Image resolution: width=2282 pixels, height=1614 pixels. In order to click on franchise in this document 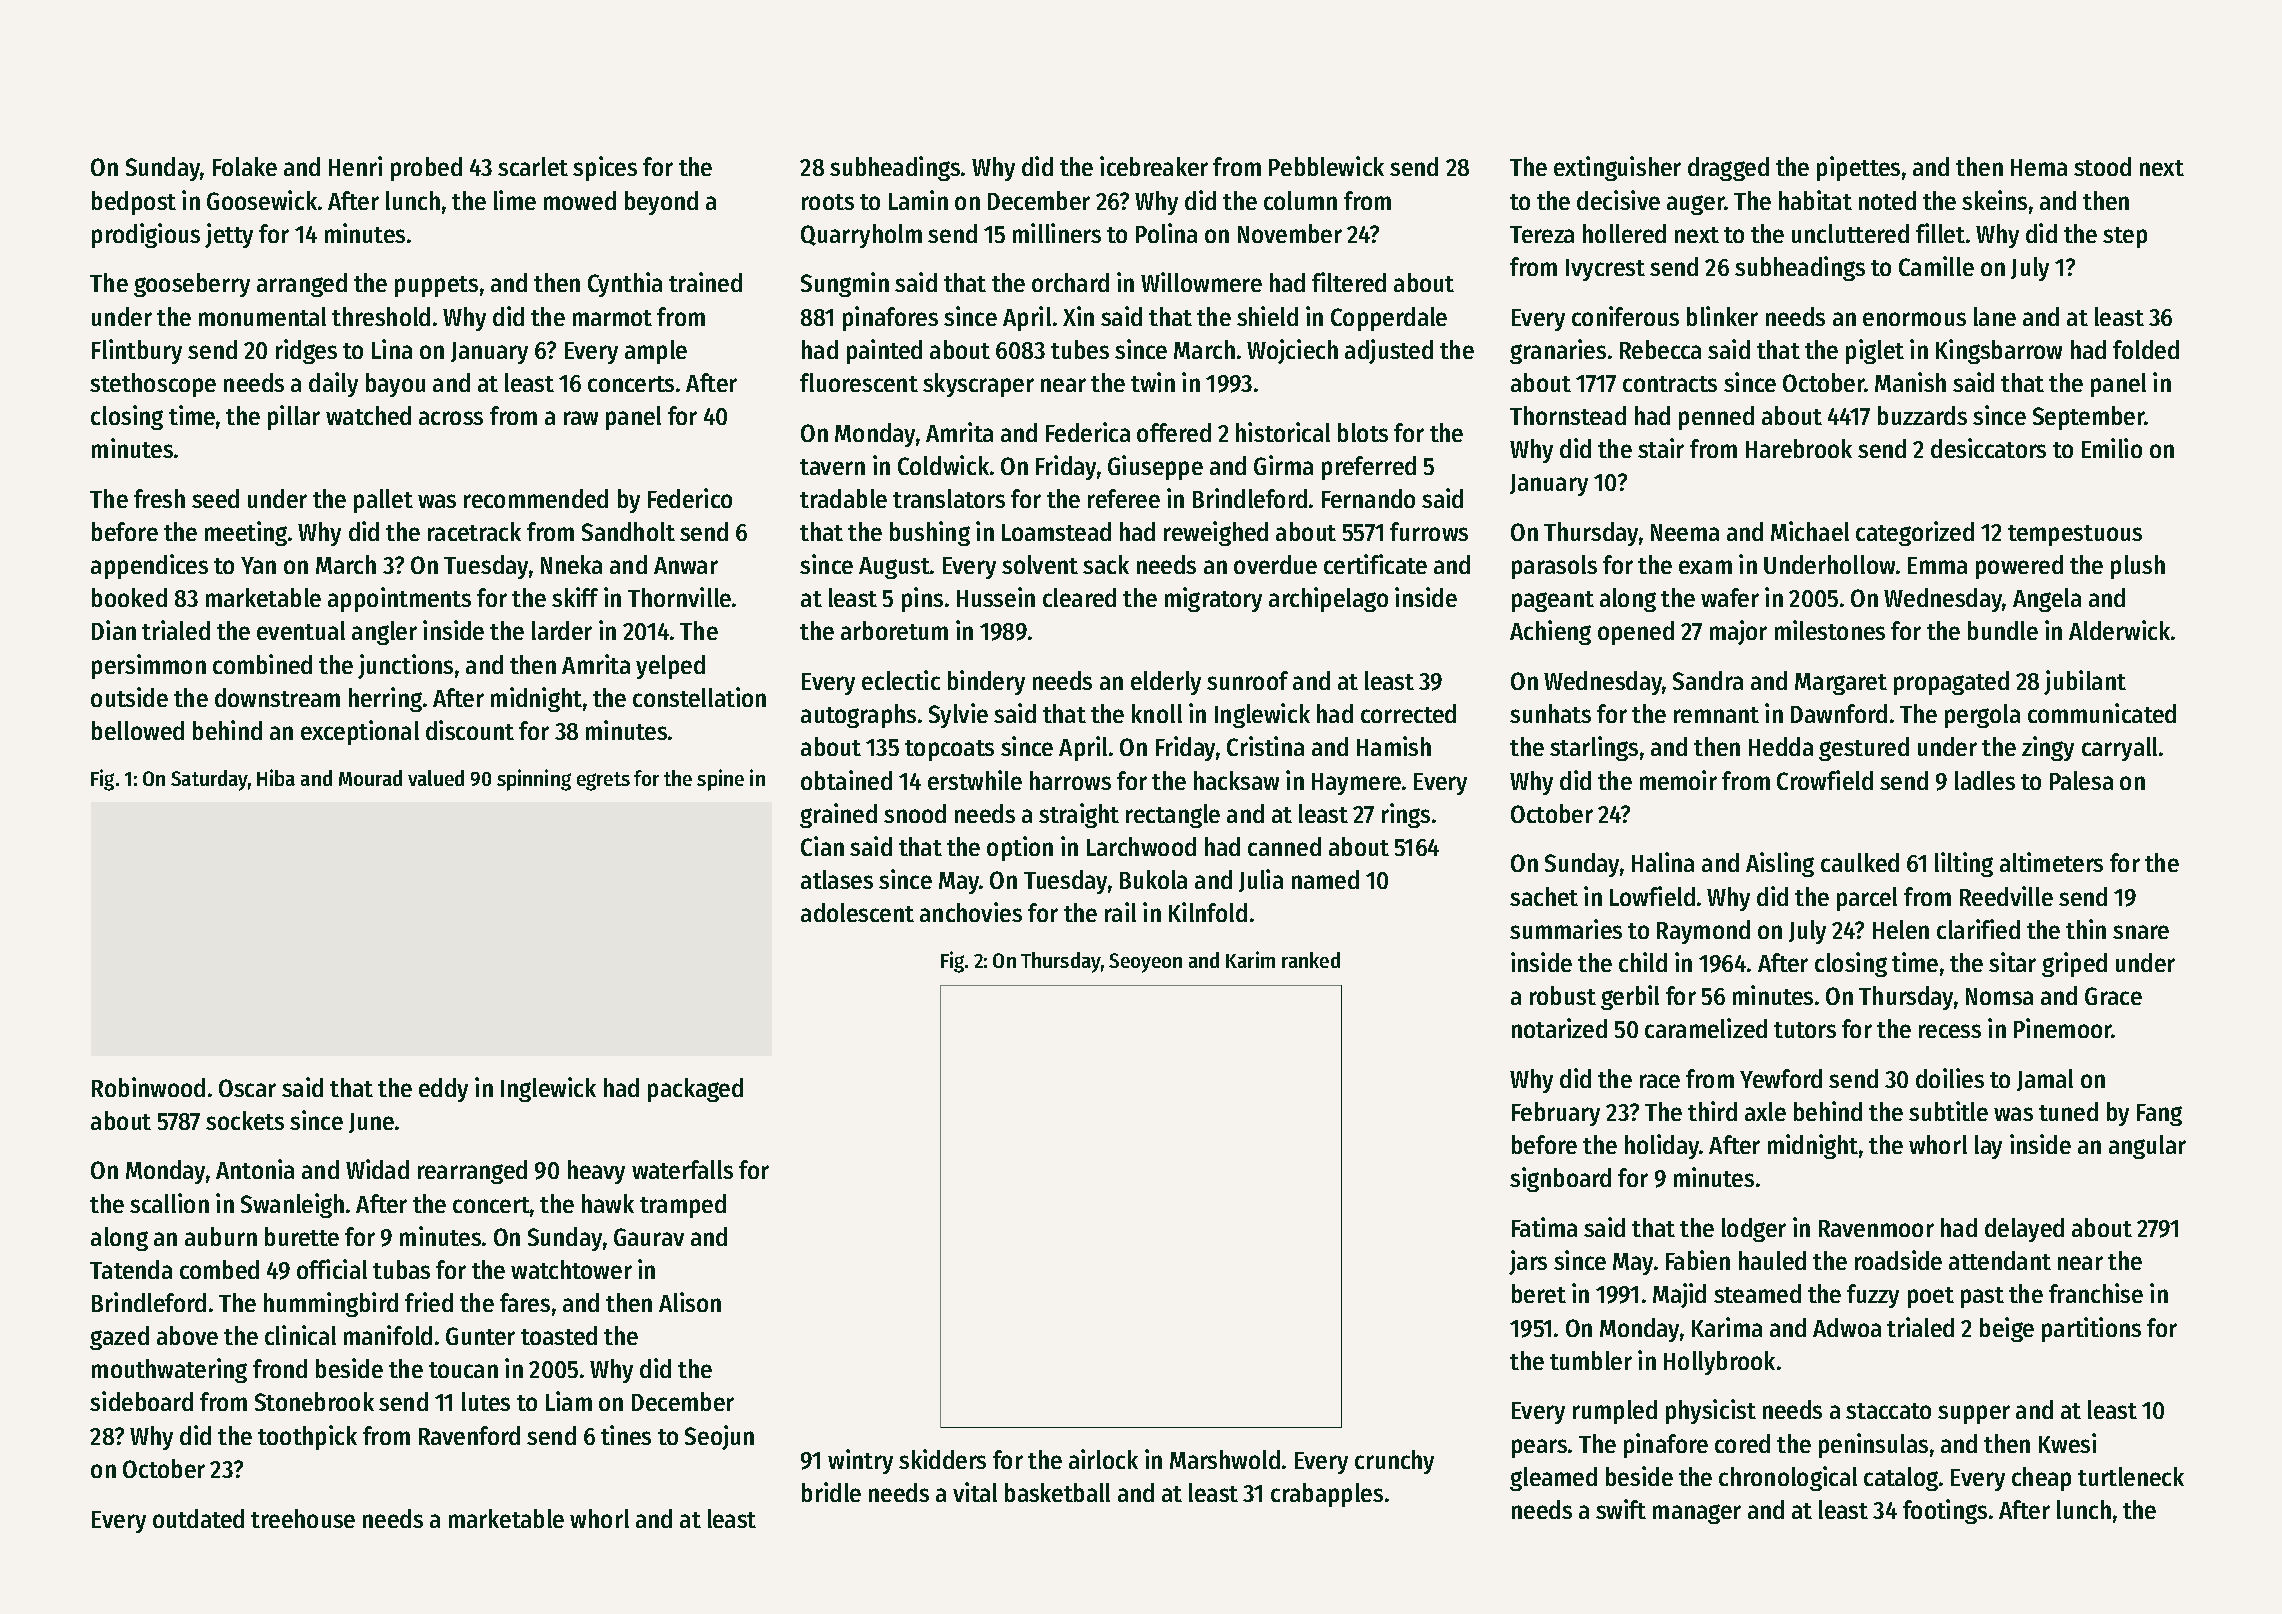, I will do `click(2096, 1293)`.
